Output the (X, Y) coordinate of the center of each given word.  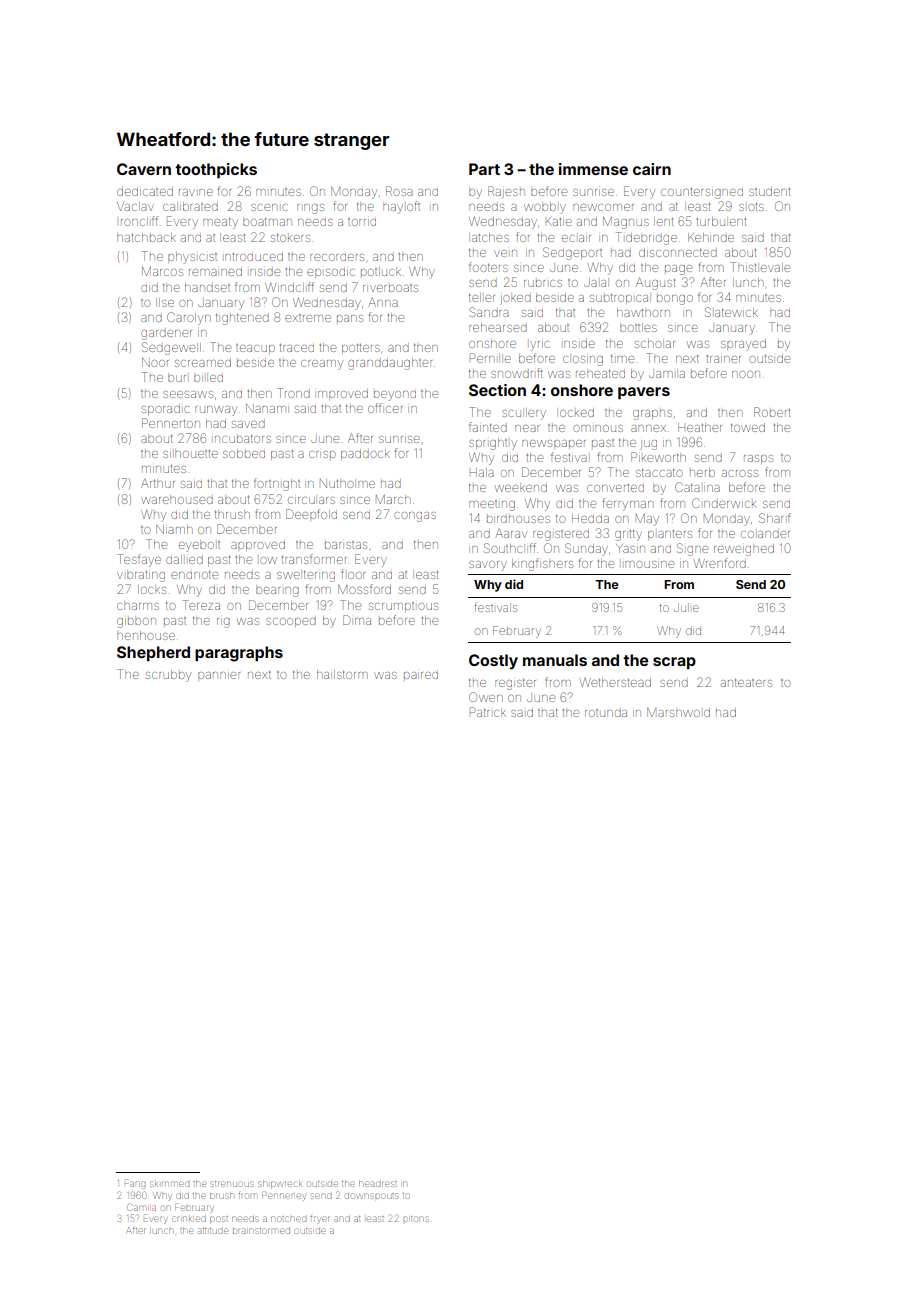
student (769, 191)
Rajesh (506, 192)
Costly (493, 662)
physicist (192, 258)
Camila (142, 1207)
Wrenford (720, 563)
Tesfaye (139, 560)
